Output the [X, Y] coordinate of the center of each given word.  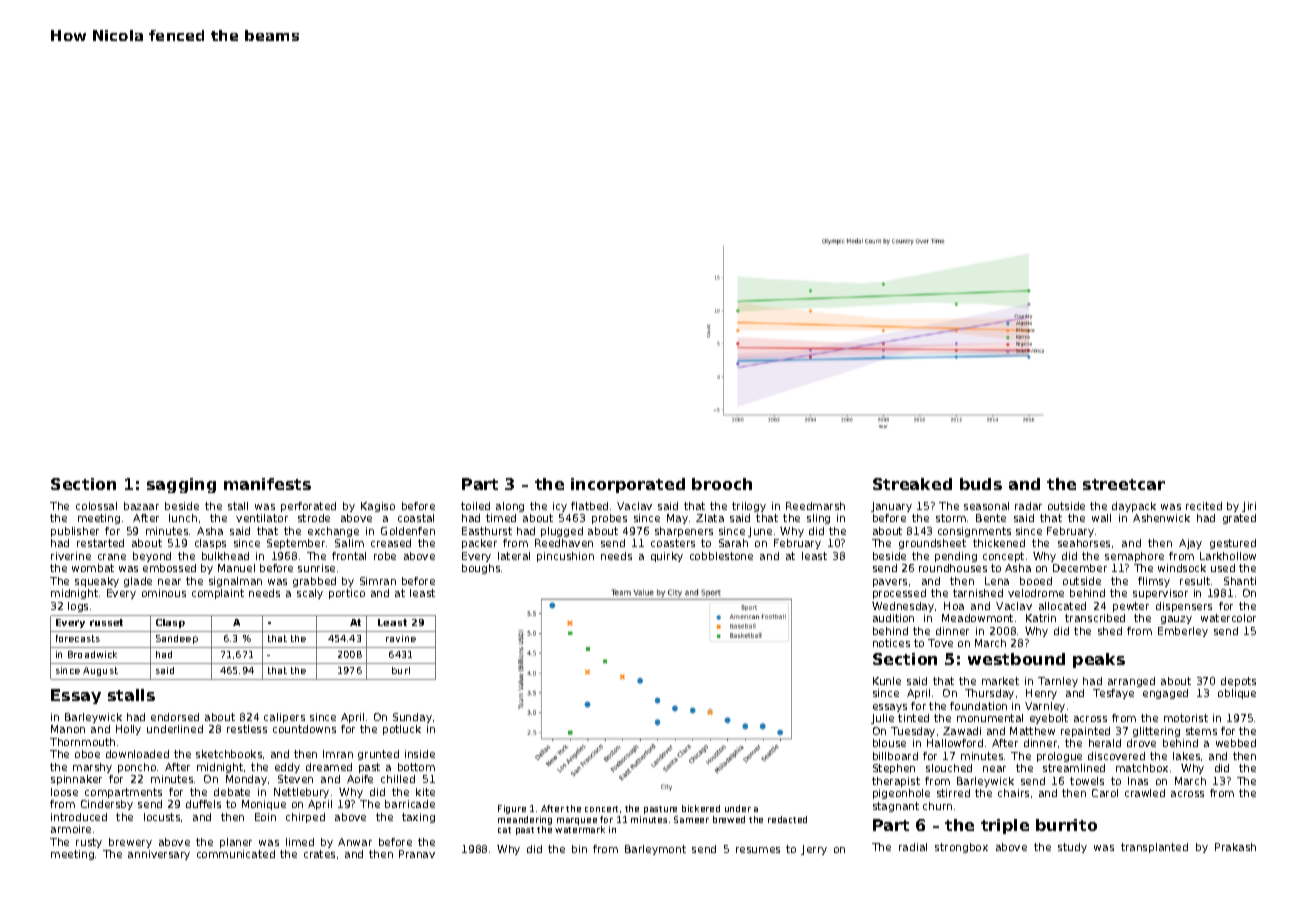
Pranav [417, 854]
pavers [890, 583]
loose [64, 792]
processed [899, 594]
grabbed [314, 582]
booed [1036, 581]
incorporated [628, 485]
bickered [701, 808]
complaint [218, 594]
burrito [1066, 825]
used [1223, 568]
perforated [308, 507]
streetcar [1124, 484]
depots [1238, 682]
